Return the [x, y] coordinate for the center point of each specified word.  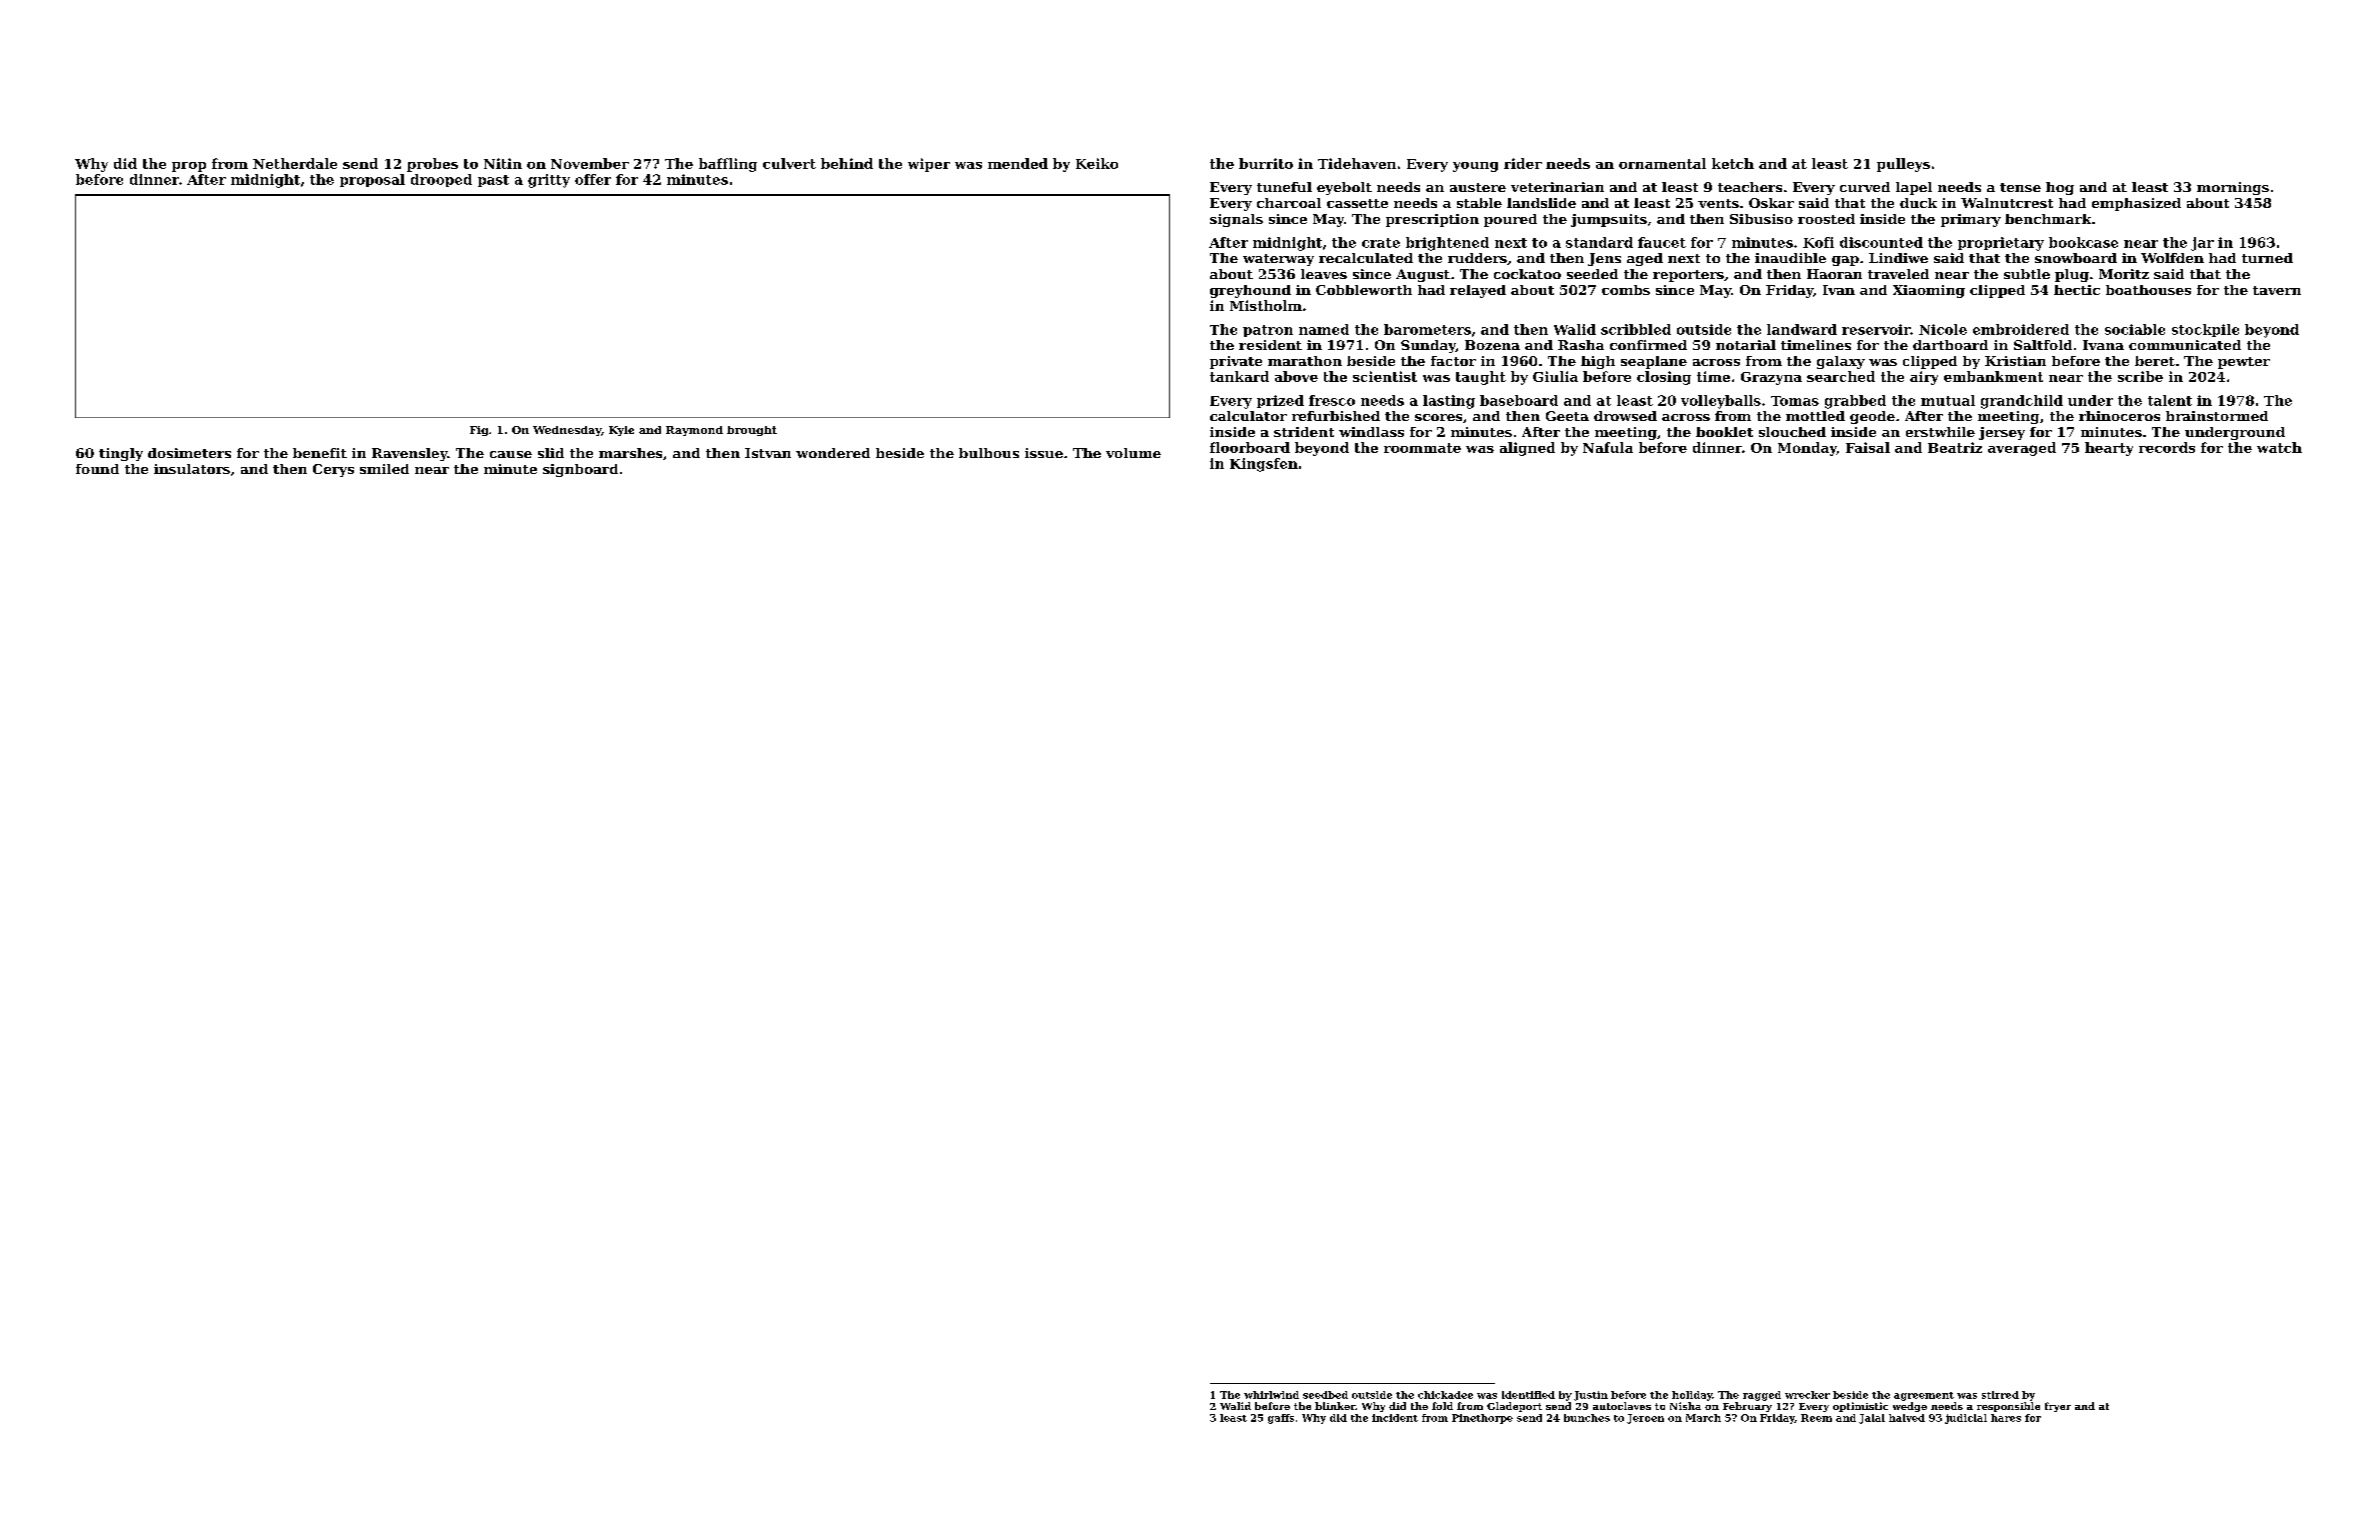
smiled [384, 469]
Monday [1807, 449]
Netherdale [295, 163]
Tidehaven [1357, 163]
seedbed [1325, 1395]
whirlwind [1271, 1395]
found [97, 469]
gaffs [1281, 1419]
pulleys [1903, 165]
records [2167, 447]
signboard [580, 470]
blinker [1335, 1406]
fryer [2058, 1407]
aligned [1527, 449]
